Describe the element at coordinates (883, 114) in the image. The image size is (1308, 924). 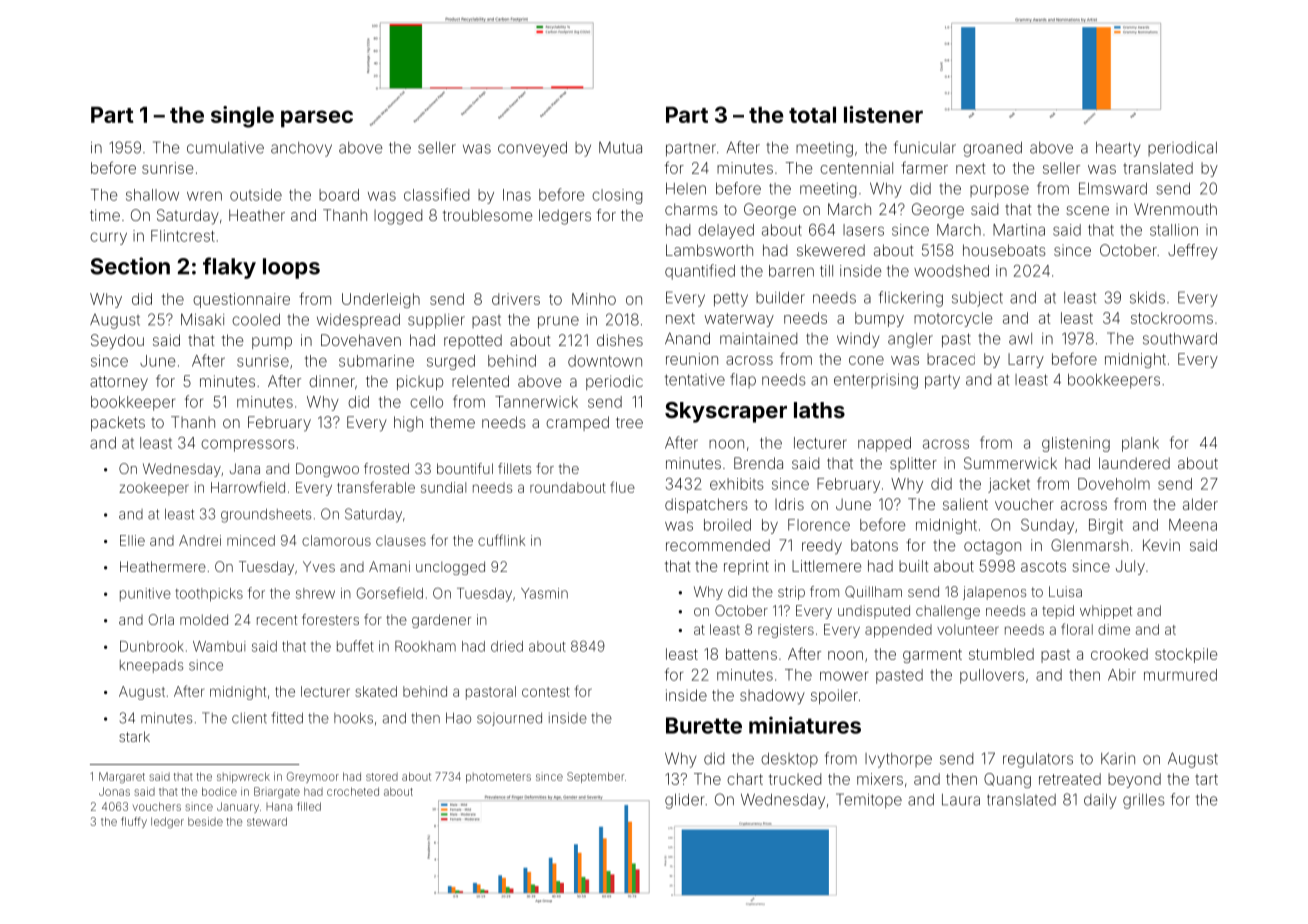
I see `listener` at that location.
